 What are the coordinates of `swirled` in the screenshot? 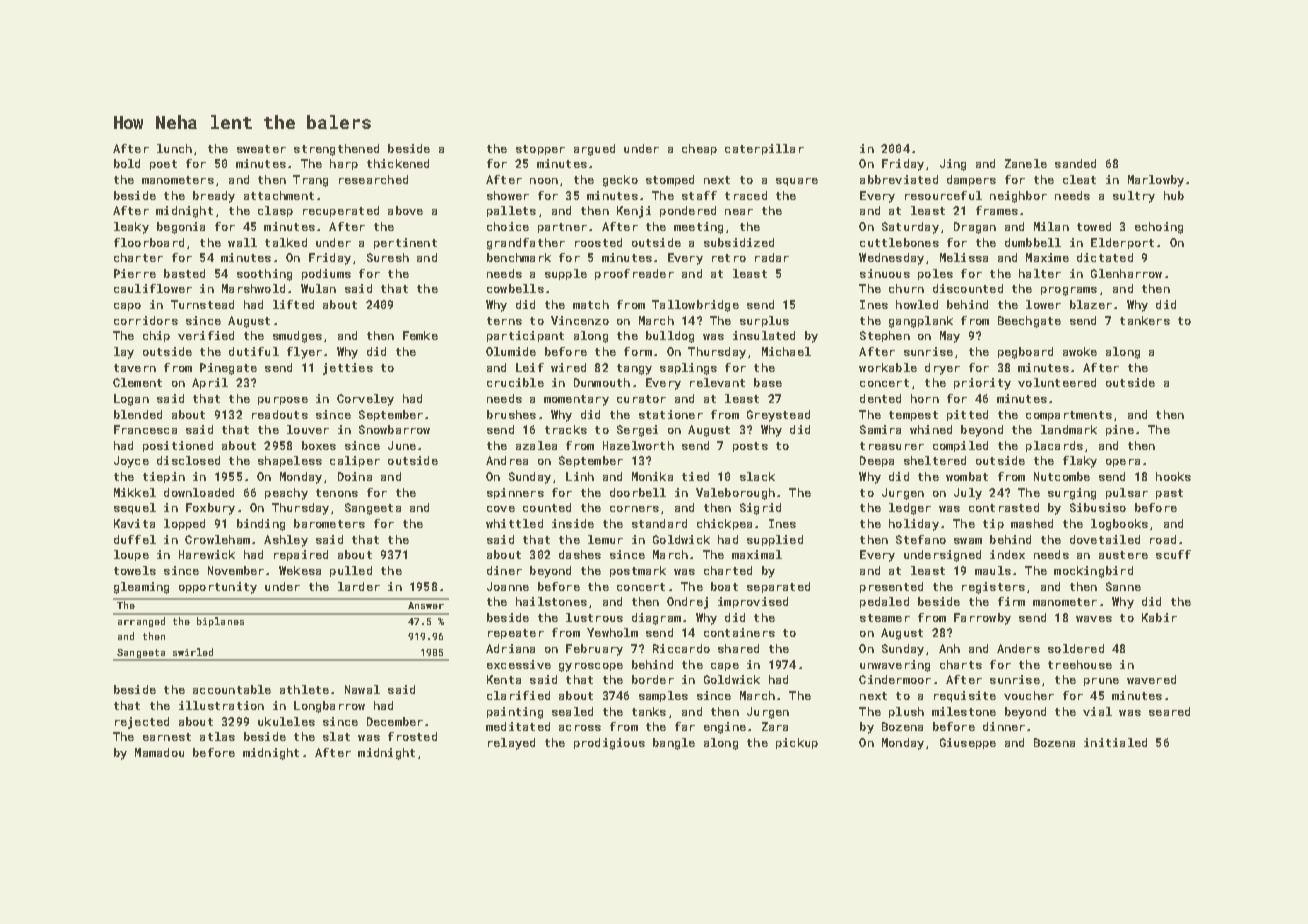 It's located at (193, 652).
